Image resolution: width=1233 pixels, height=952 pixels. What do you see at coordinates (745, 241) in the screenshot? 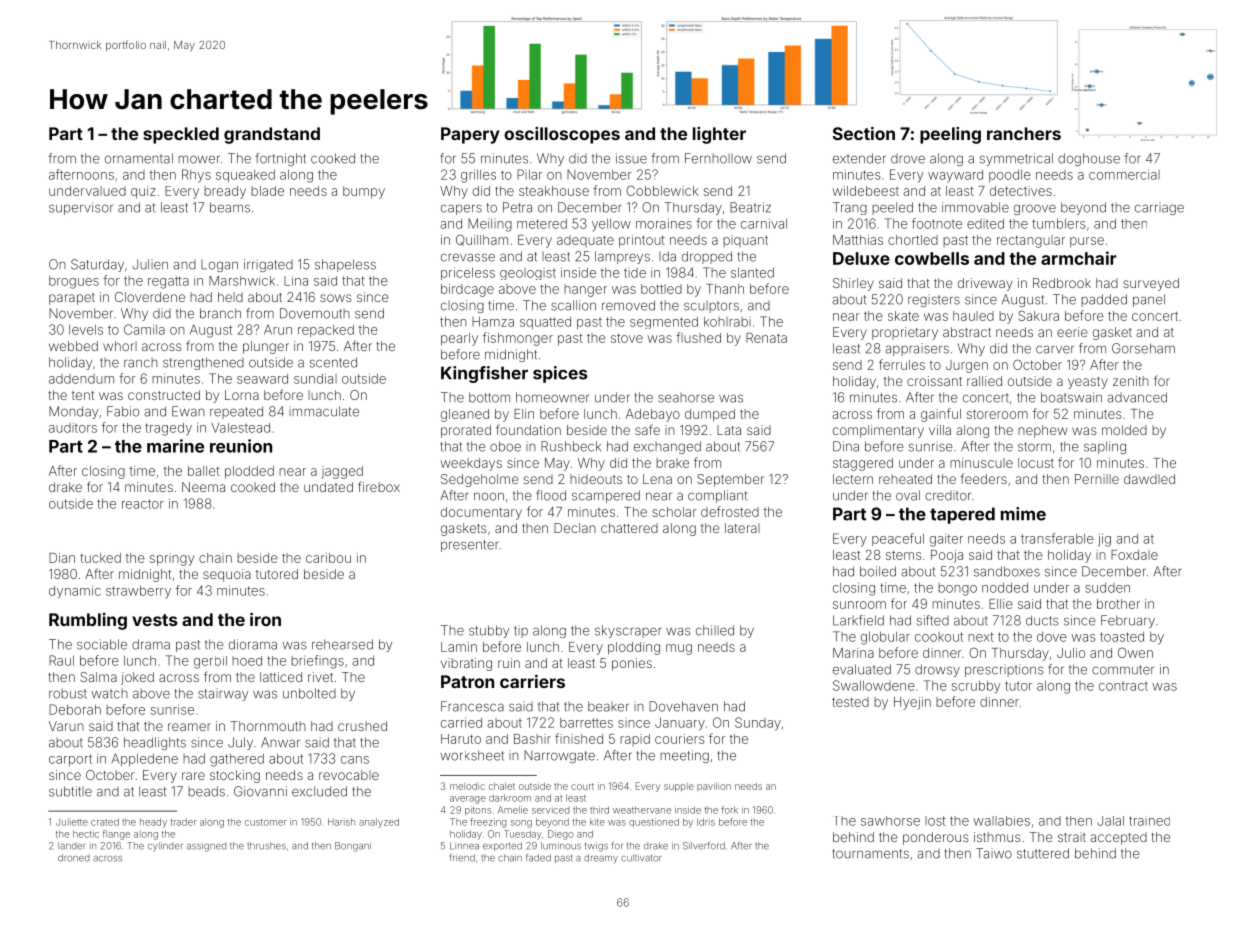
I see `piquant` at bounding box center [745, 241].
